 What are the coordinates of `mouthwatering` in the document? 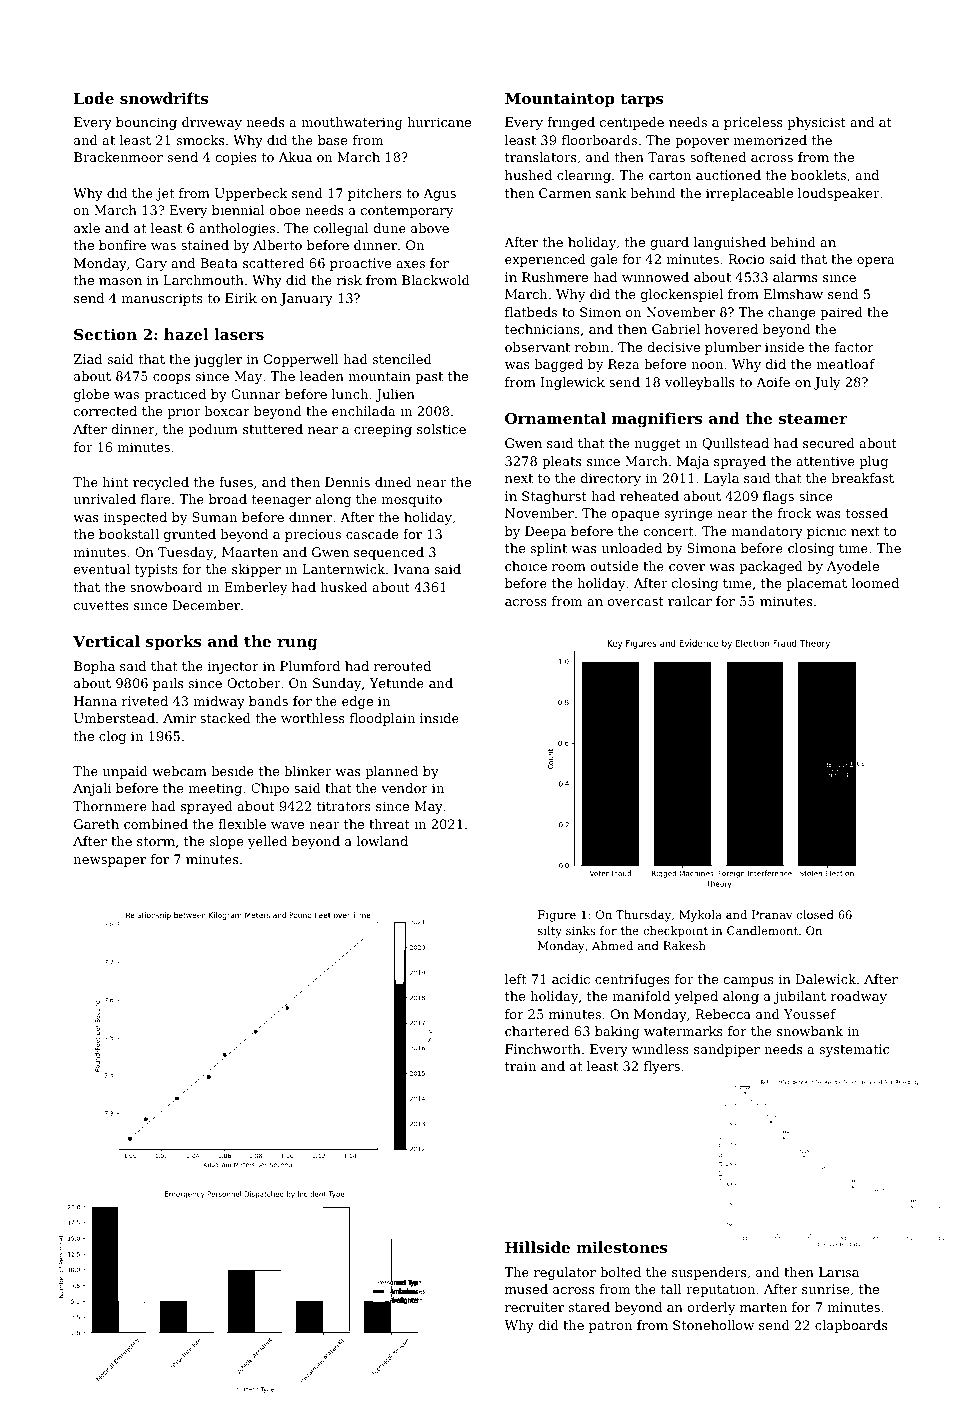 It's located at (352, 123).
